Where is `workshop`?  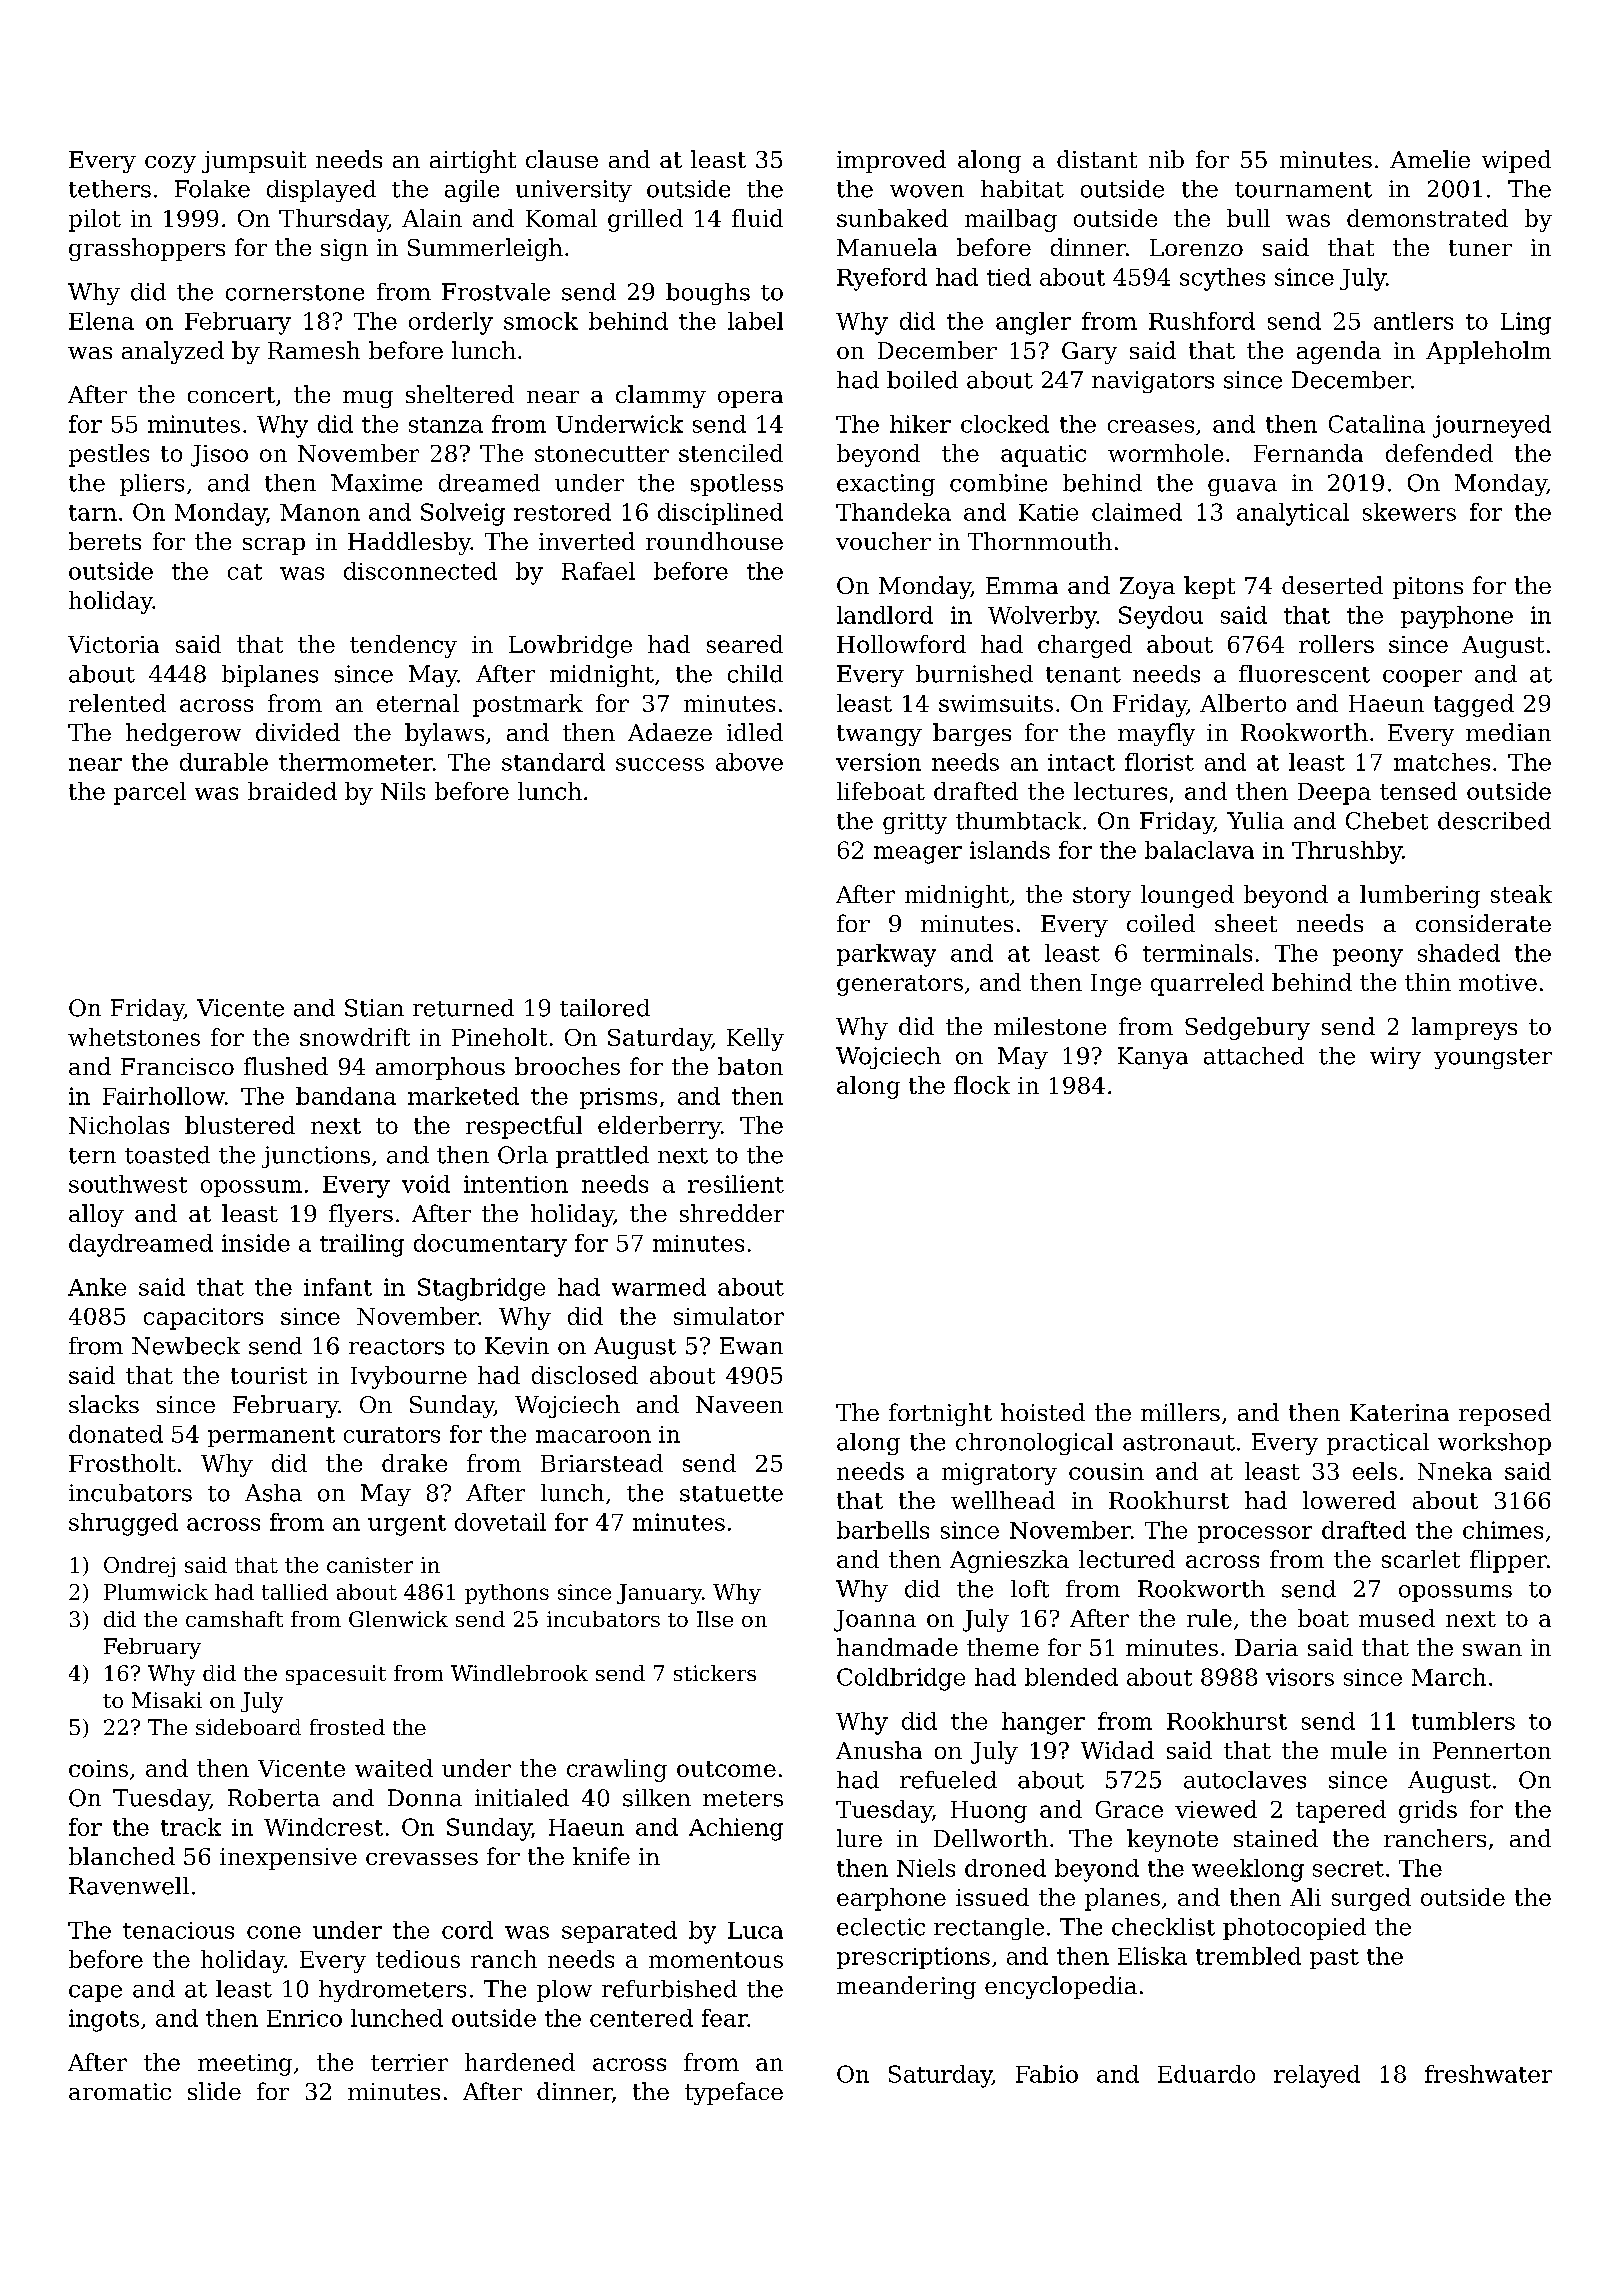
workshop is located at coordinates (1494, 1444).
